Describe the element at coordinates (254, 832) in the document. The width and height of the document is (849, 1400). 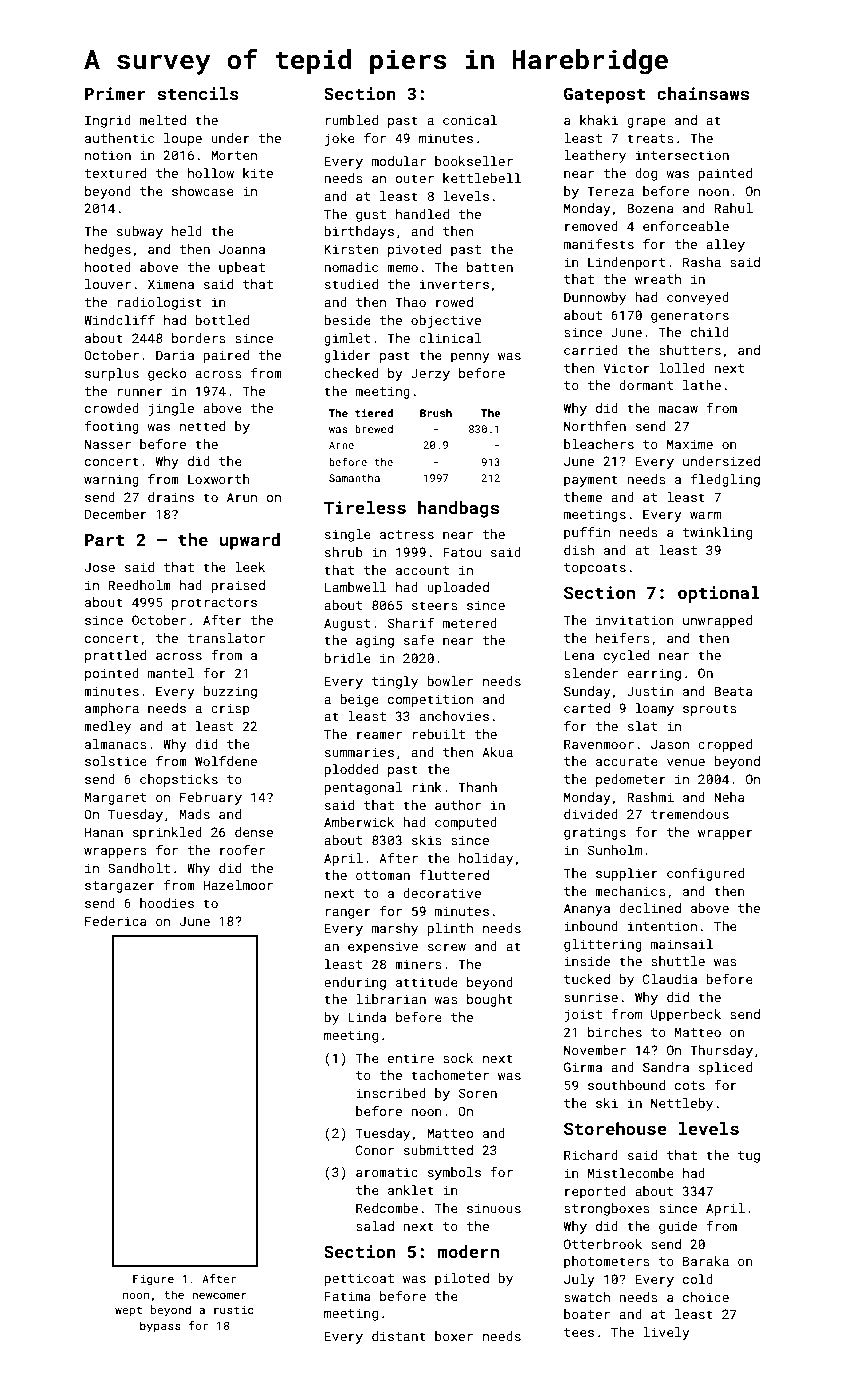
I see `dense` at that location.
